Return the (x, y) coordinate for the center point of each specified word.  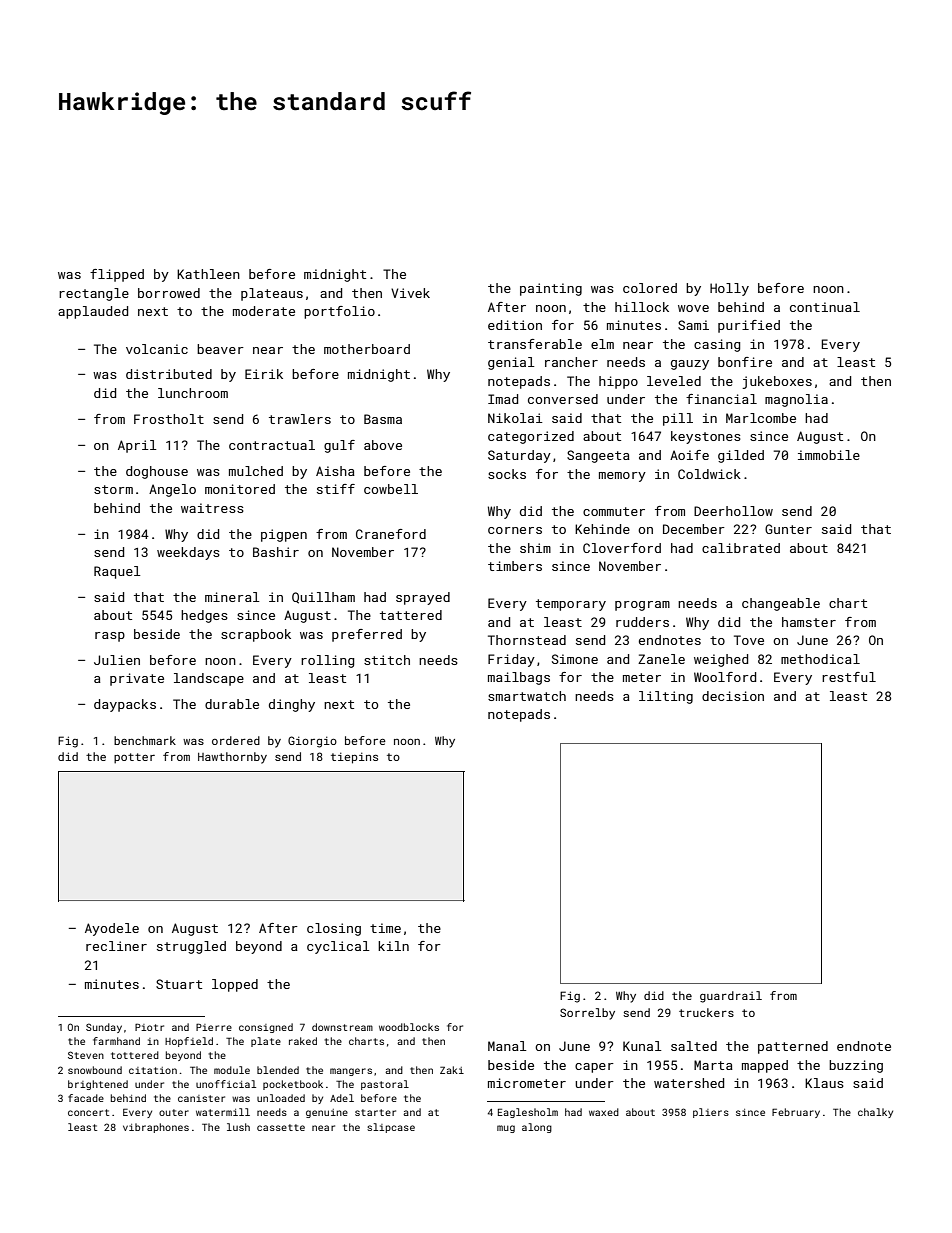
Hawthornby (232, 758)
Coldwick (709, 474)
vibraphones (156, 1128)
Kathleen (208, 274)
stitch (387, 660)
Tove (749, 640)
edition (515, 325)
